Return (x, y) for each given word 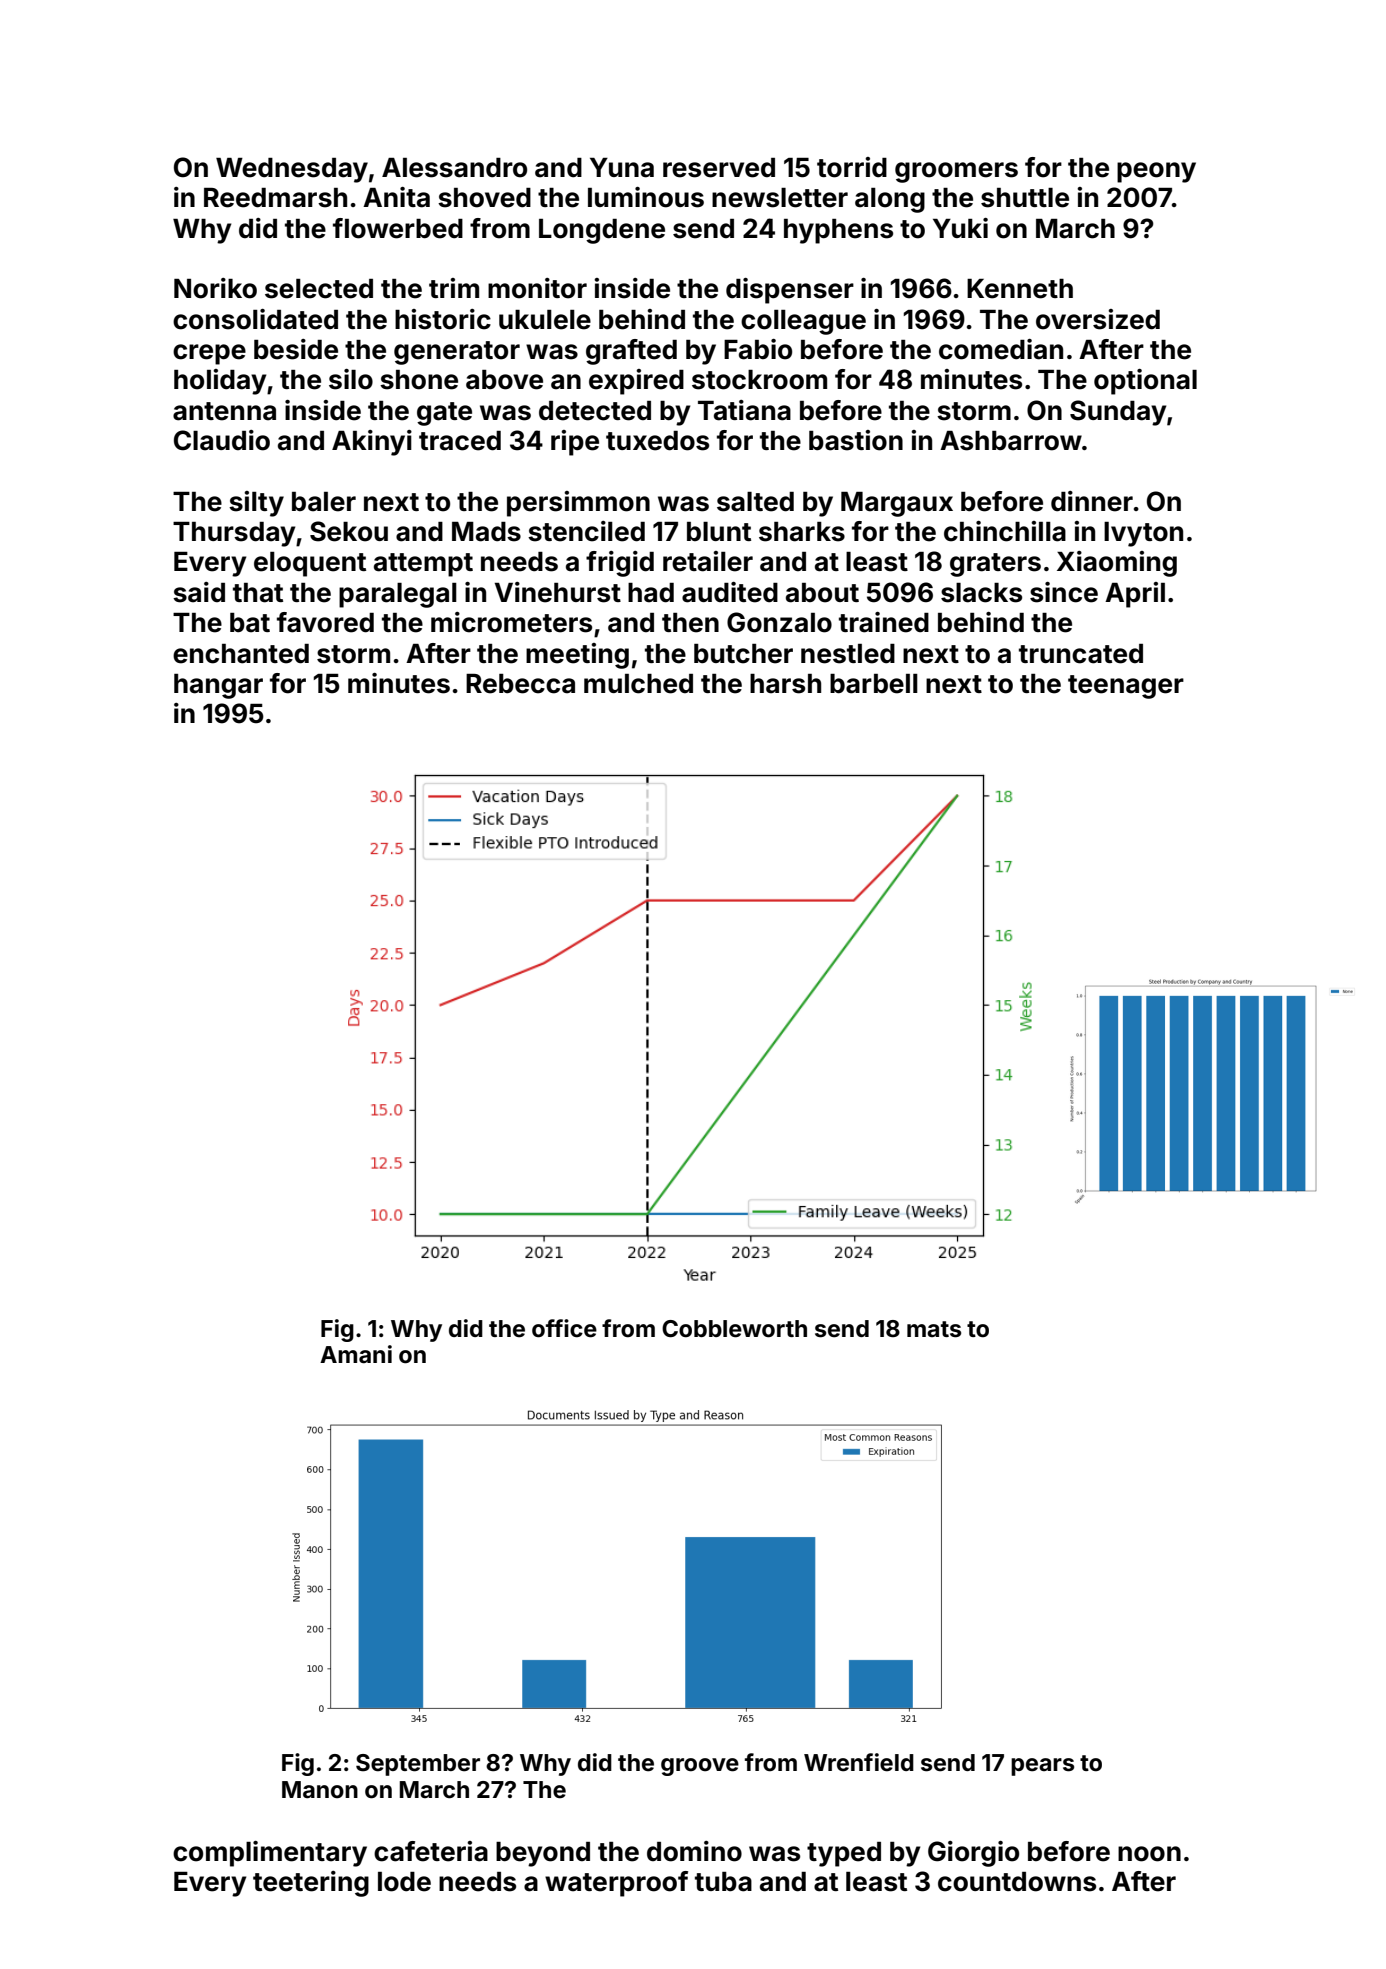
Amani (356, 1354)
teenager (1126, 687)
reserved (719, 168)
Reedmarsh (275, 198)
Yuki (960, 228)
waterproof (616, 1884)
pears (1042, 1767)
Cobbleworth (734, 1329)
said (199, 592)
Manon (320, 1790)
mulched (638, 684)
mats (934, 1329)
